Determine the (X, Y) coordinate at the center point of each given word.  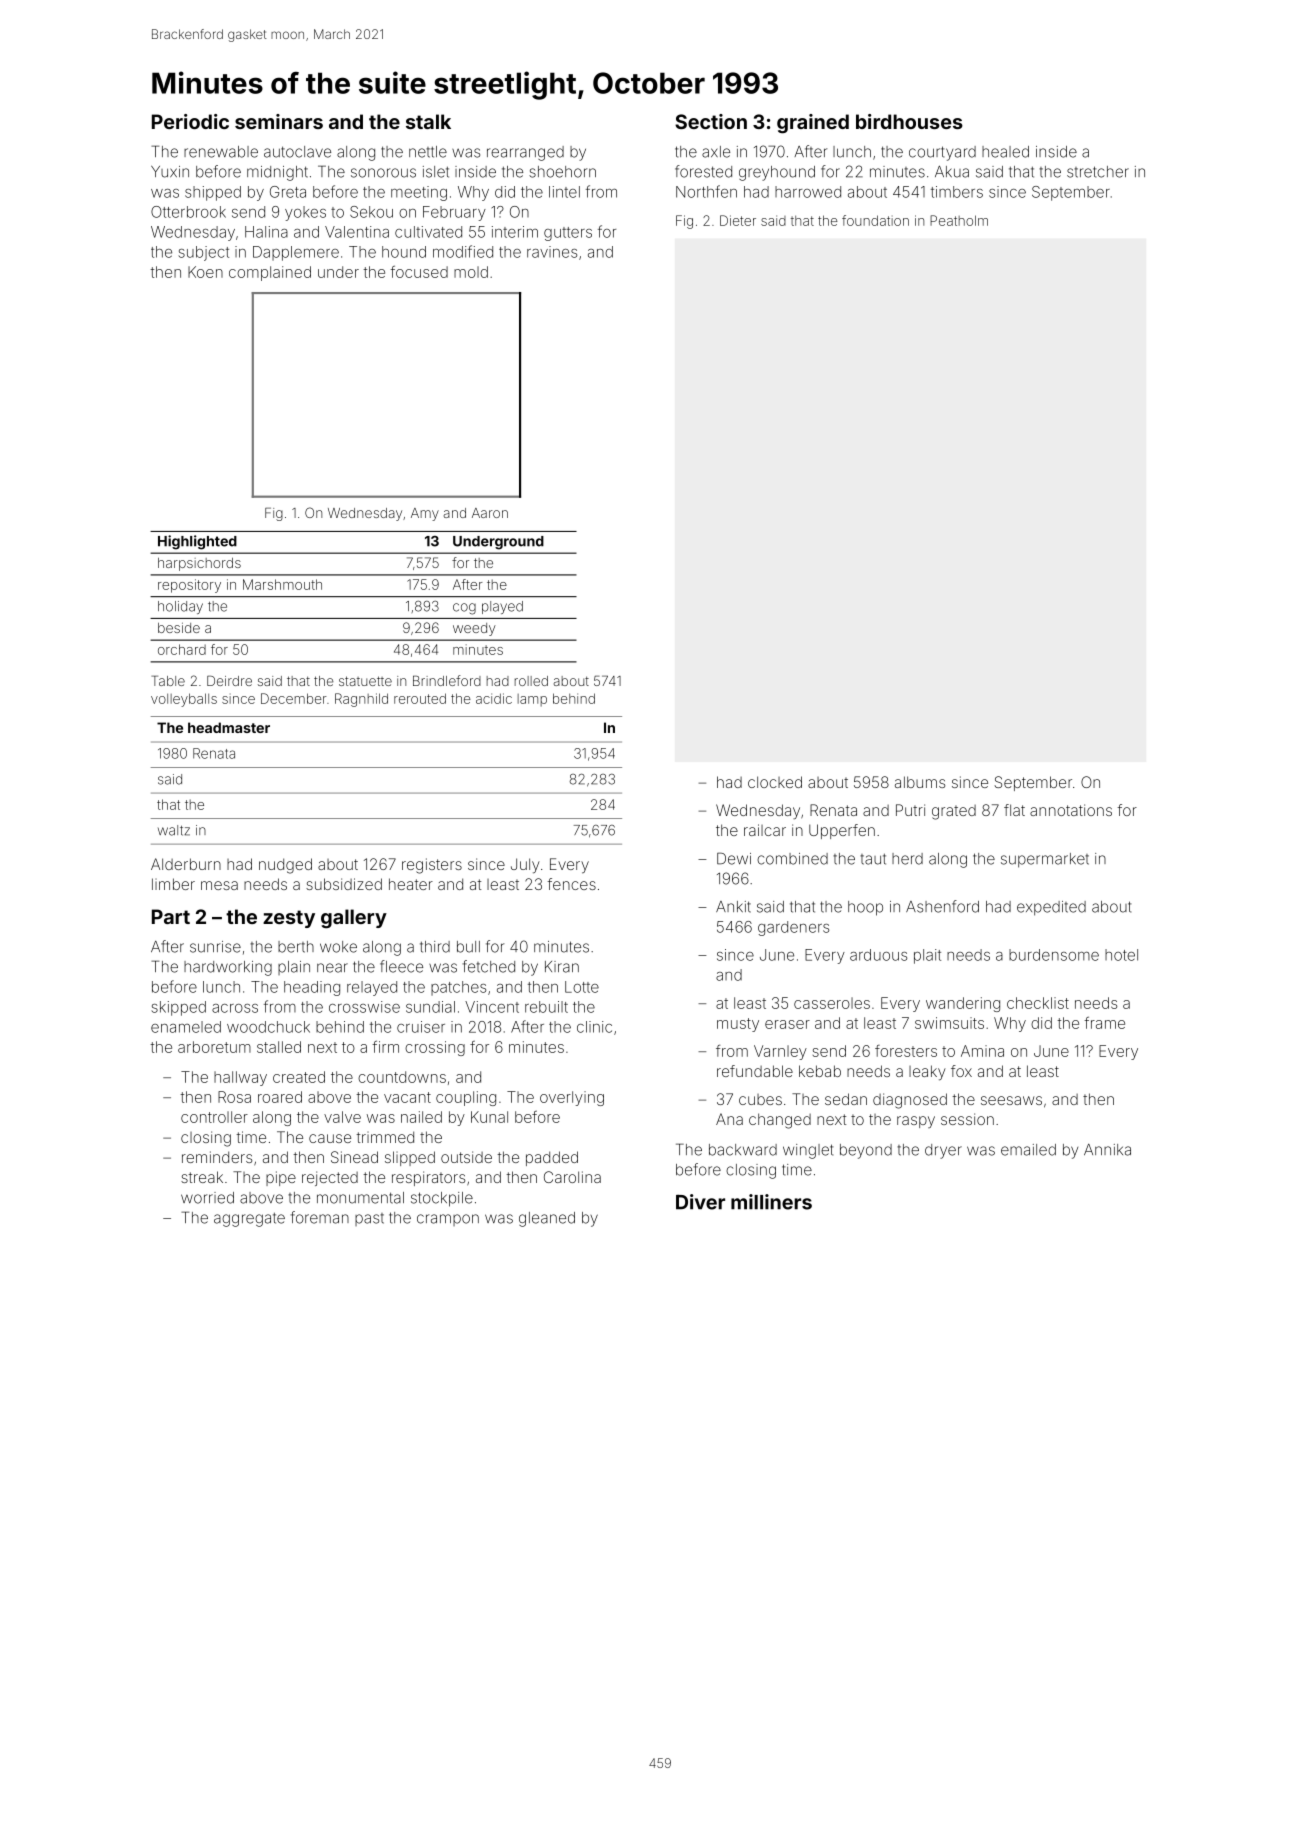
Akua (952, 172)
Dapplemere (296, 253)
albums (920, 782)
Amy (425, 514)
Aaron (490, 513)
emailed (1028, 1150)
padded (552, 1158)
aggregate (249, 1220)
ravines (552, 252)
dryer (943, 1151)
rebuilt (546, 1007)
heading (312, 988)
